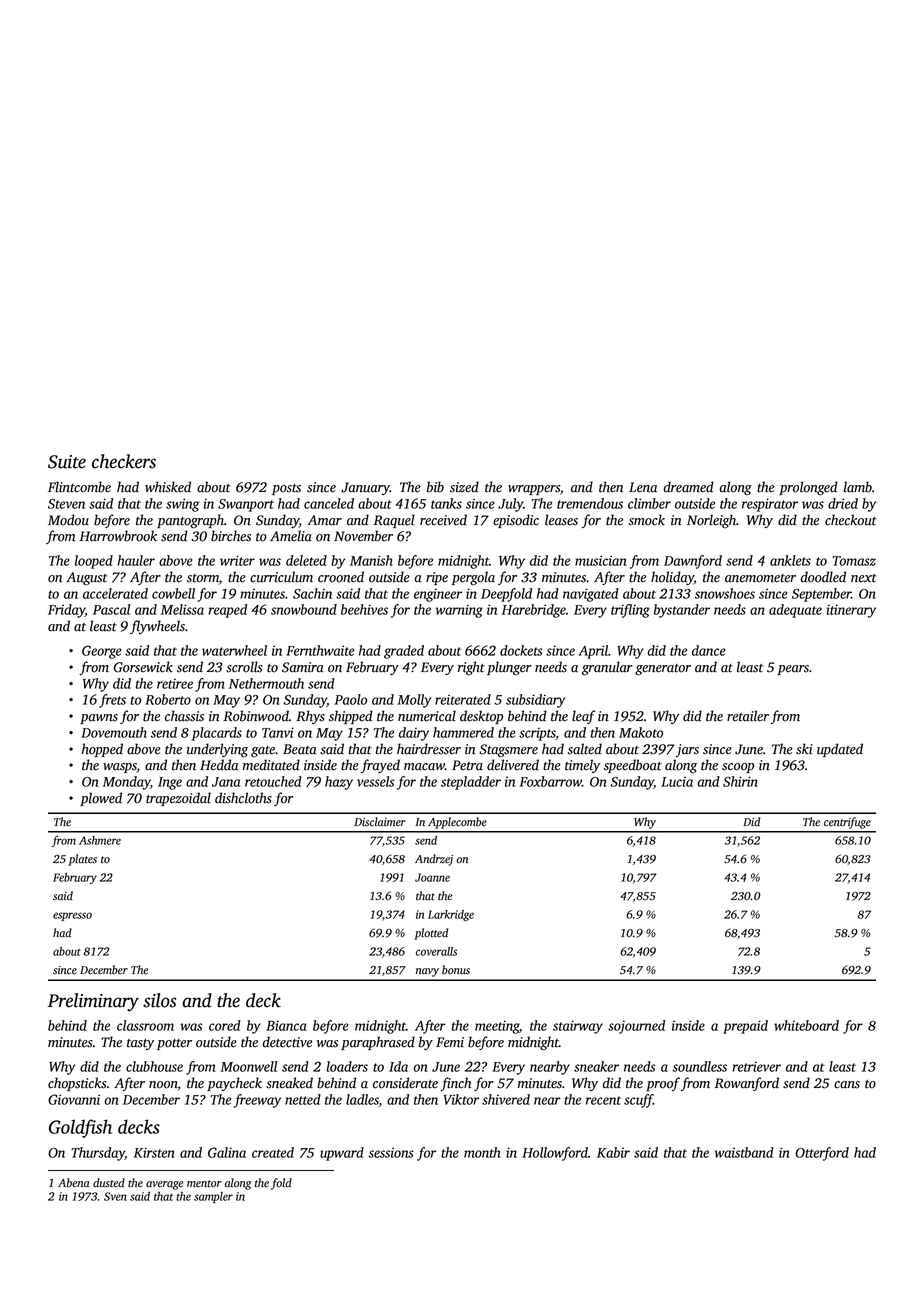  I want to click on freeway, so click(257, 1101).
